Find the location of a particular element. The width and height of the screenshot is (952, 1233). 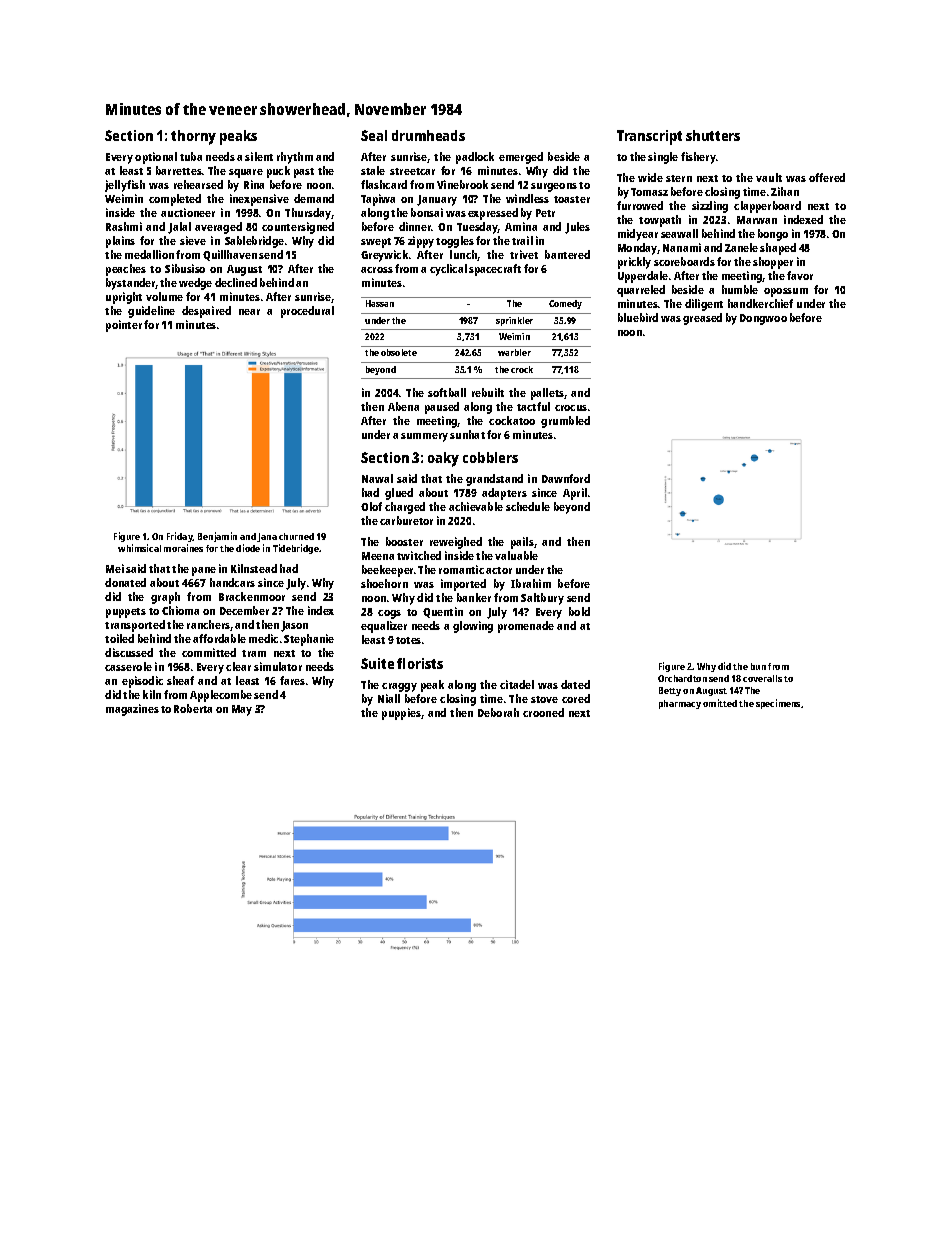

dated is located at coordinates (575, 684).
